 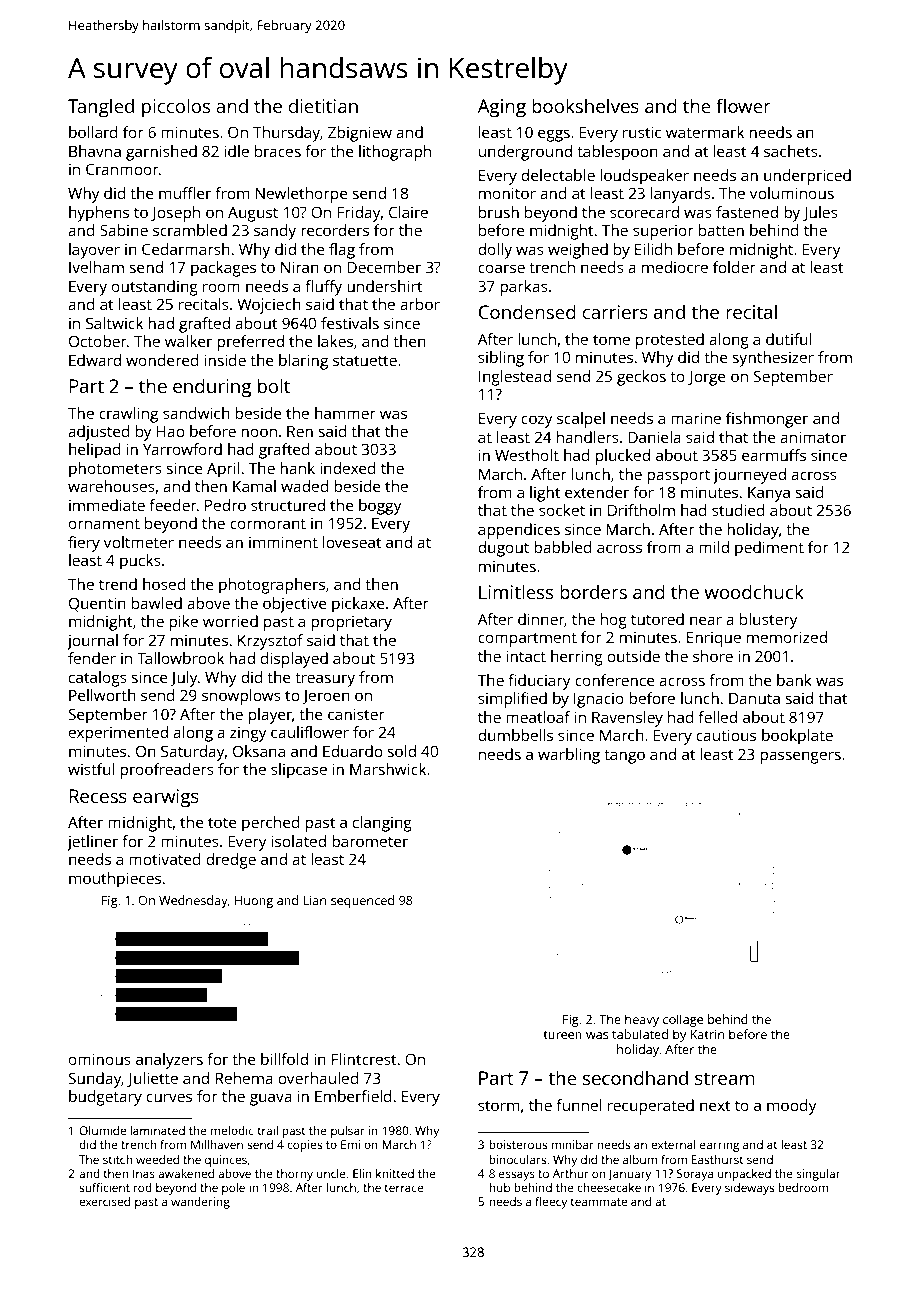 I want to click on protested, so click(x=670, y=341).
